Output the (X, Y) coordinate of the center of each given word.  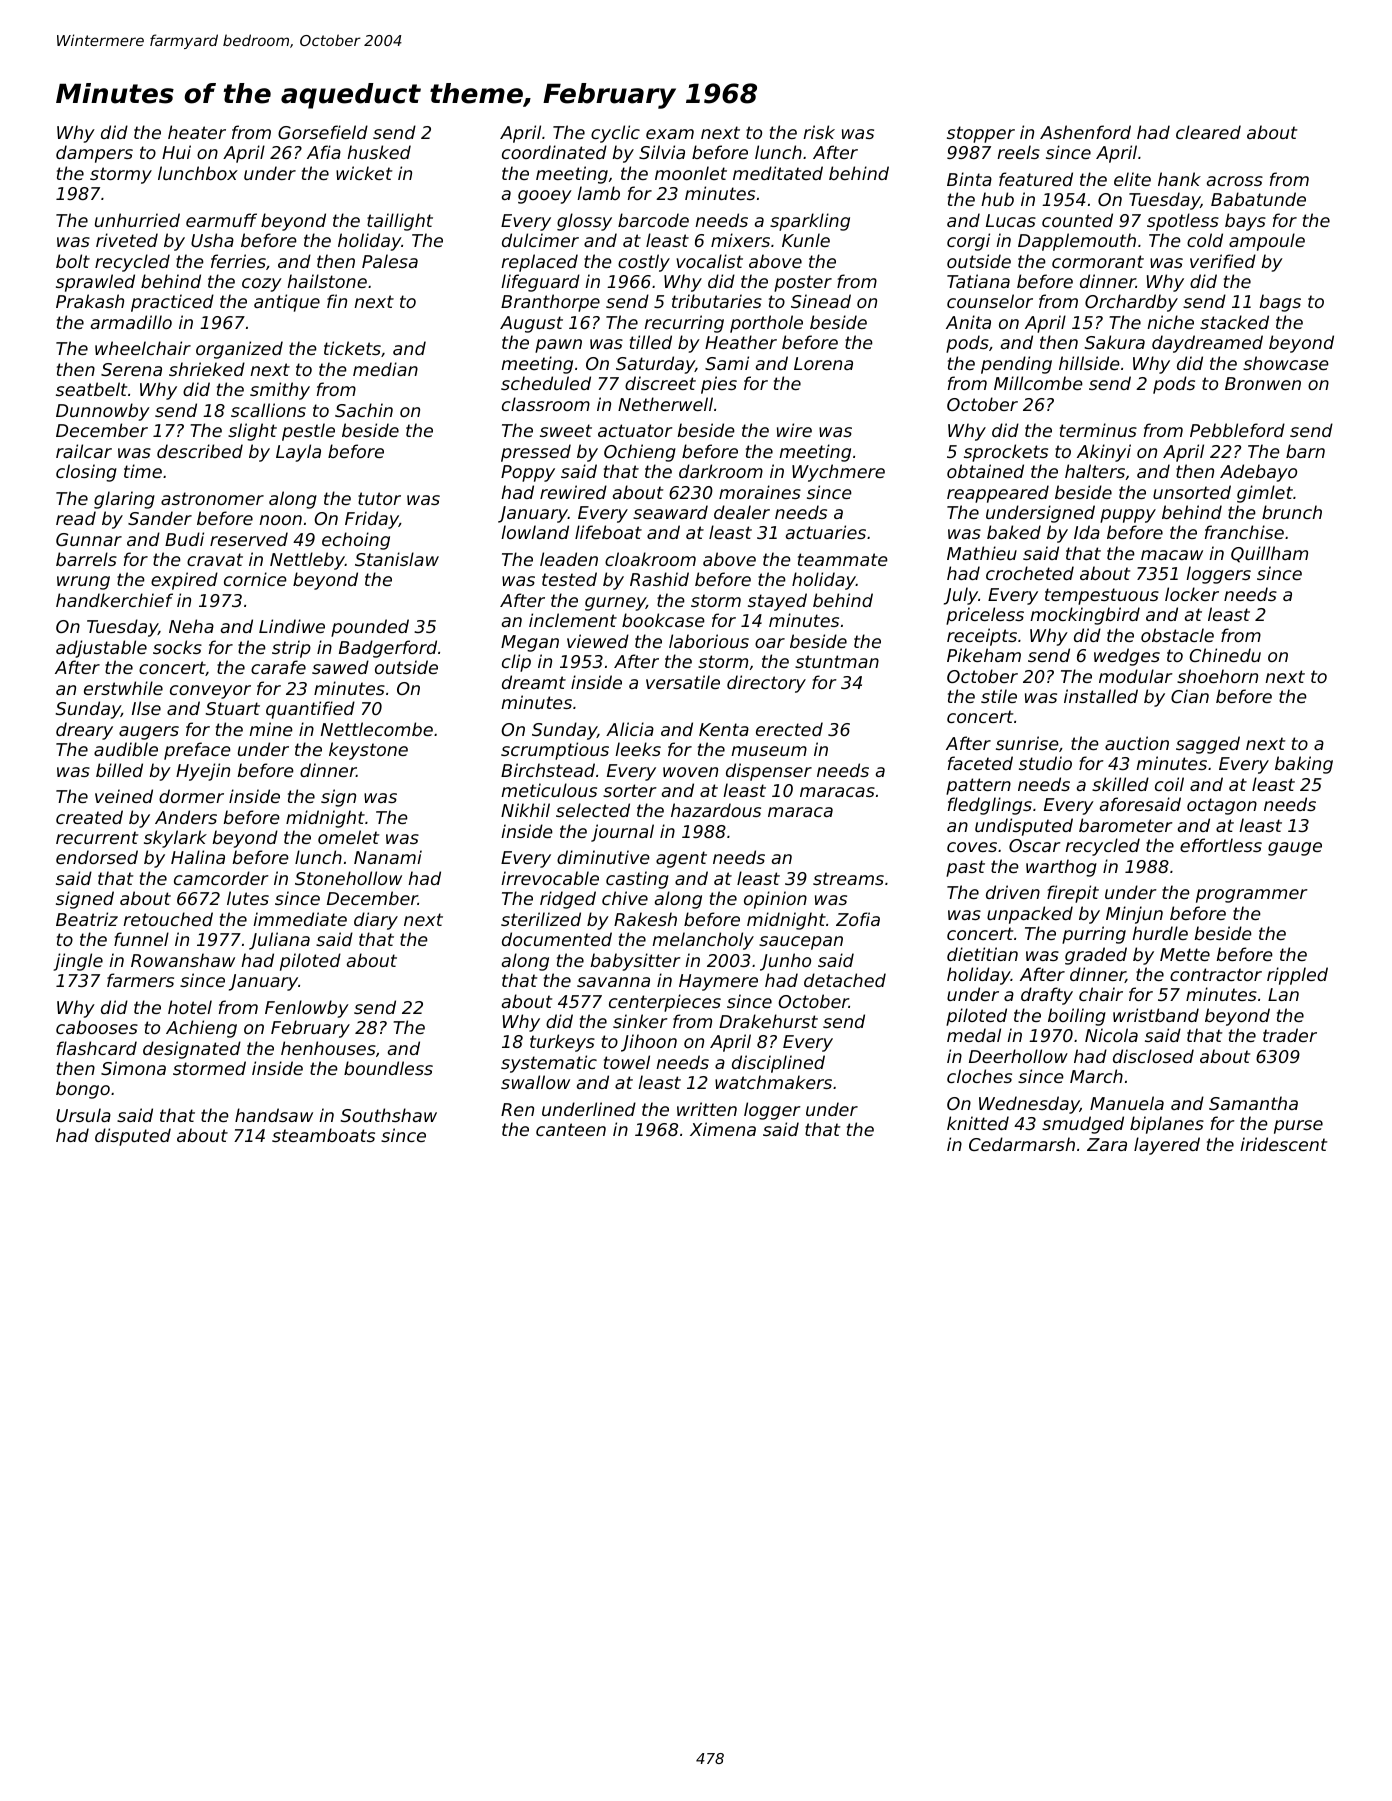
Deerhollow (1018, 1056)
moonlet (691, 173)
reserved (249, 539)
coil (1169, 784)
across (1235, 181)
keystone (368, 751)
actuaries (826, 532)
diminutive (603, 857)
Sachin (364, 410)
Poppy (528, 473)
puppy (1128, 516)
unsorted (1192, 492)
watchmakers (773, 1082)
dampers (94, 154)
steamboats (323, 1135)
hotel (190, 1007)
